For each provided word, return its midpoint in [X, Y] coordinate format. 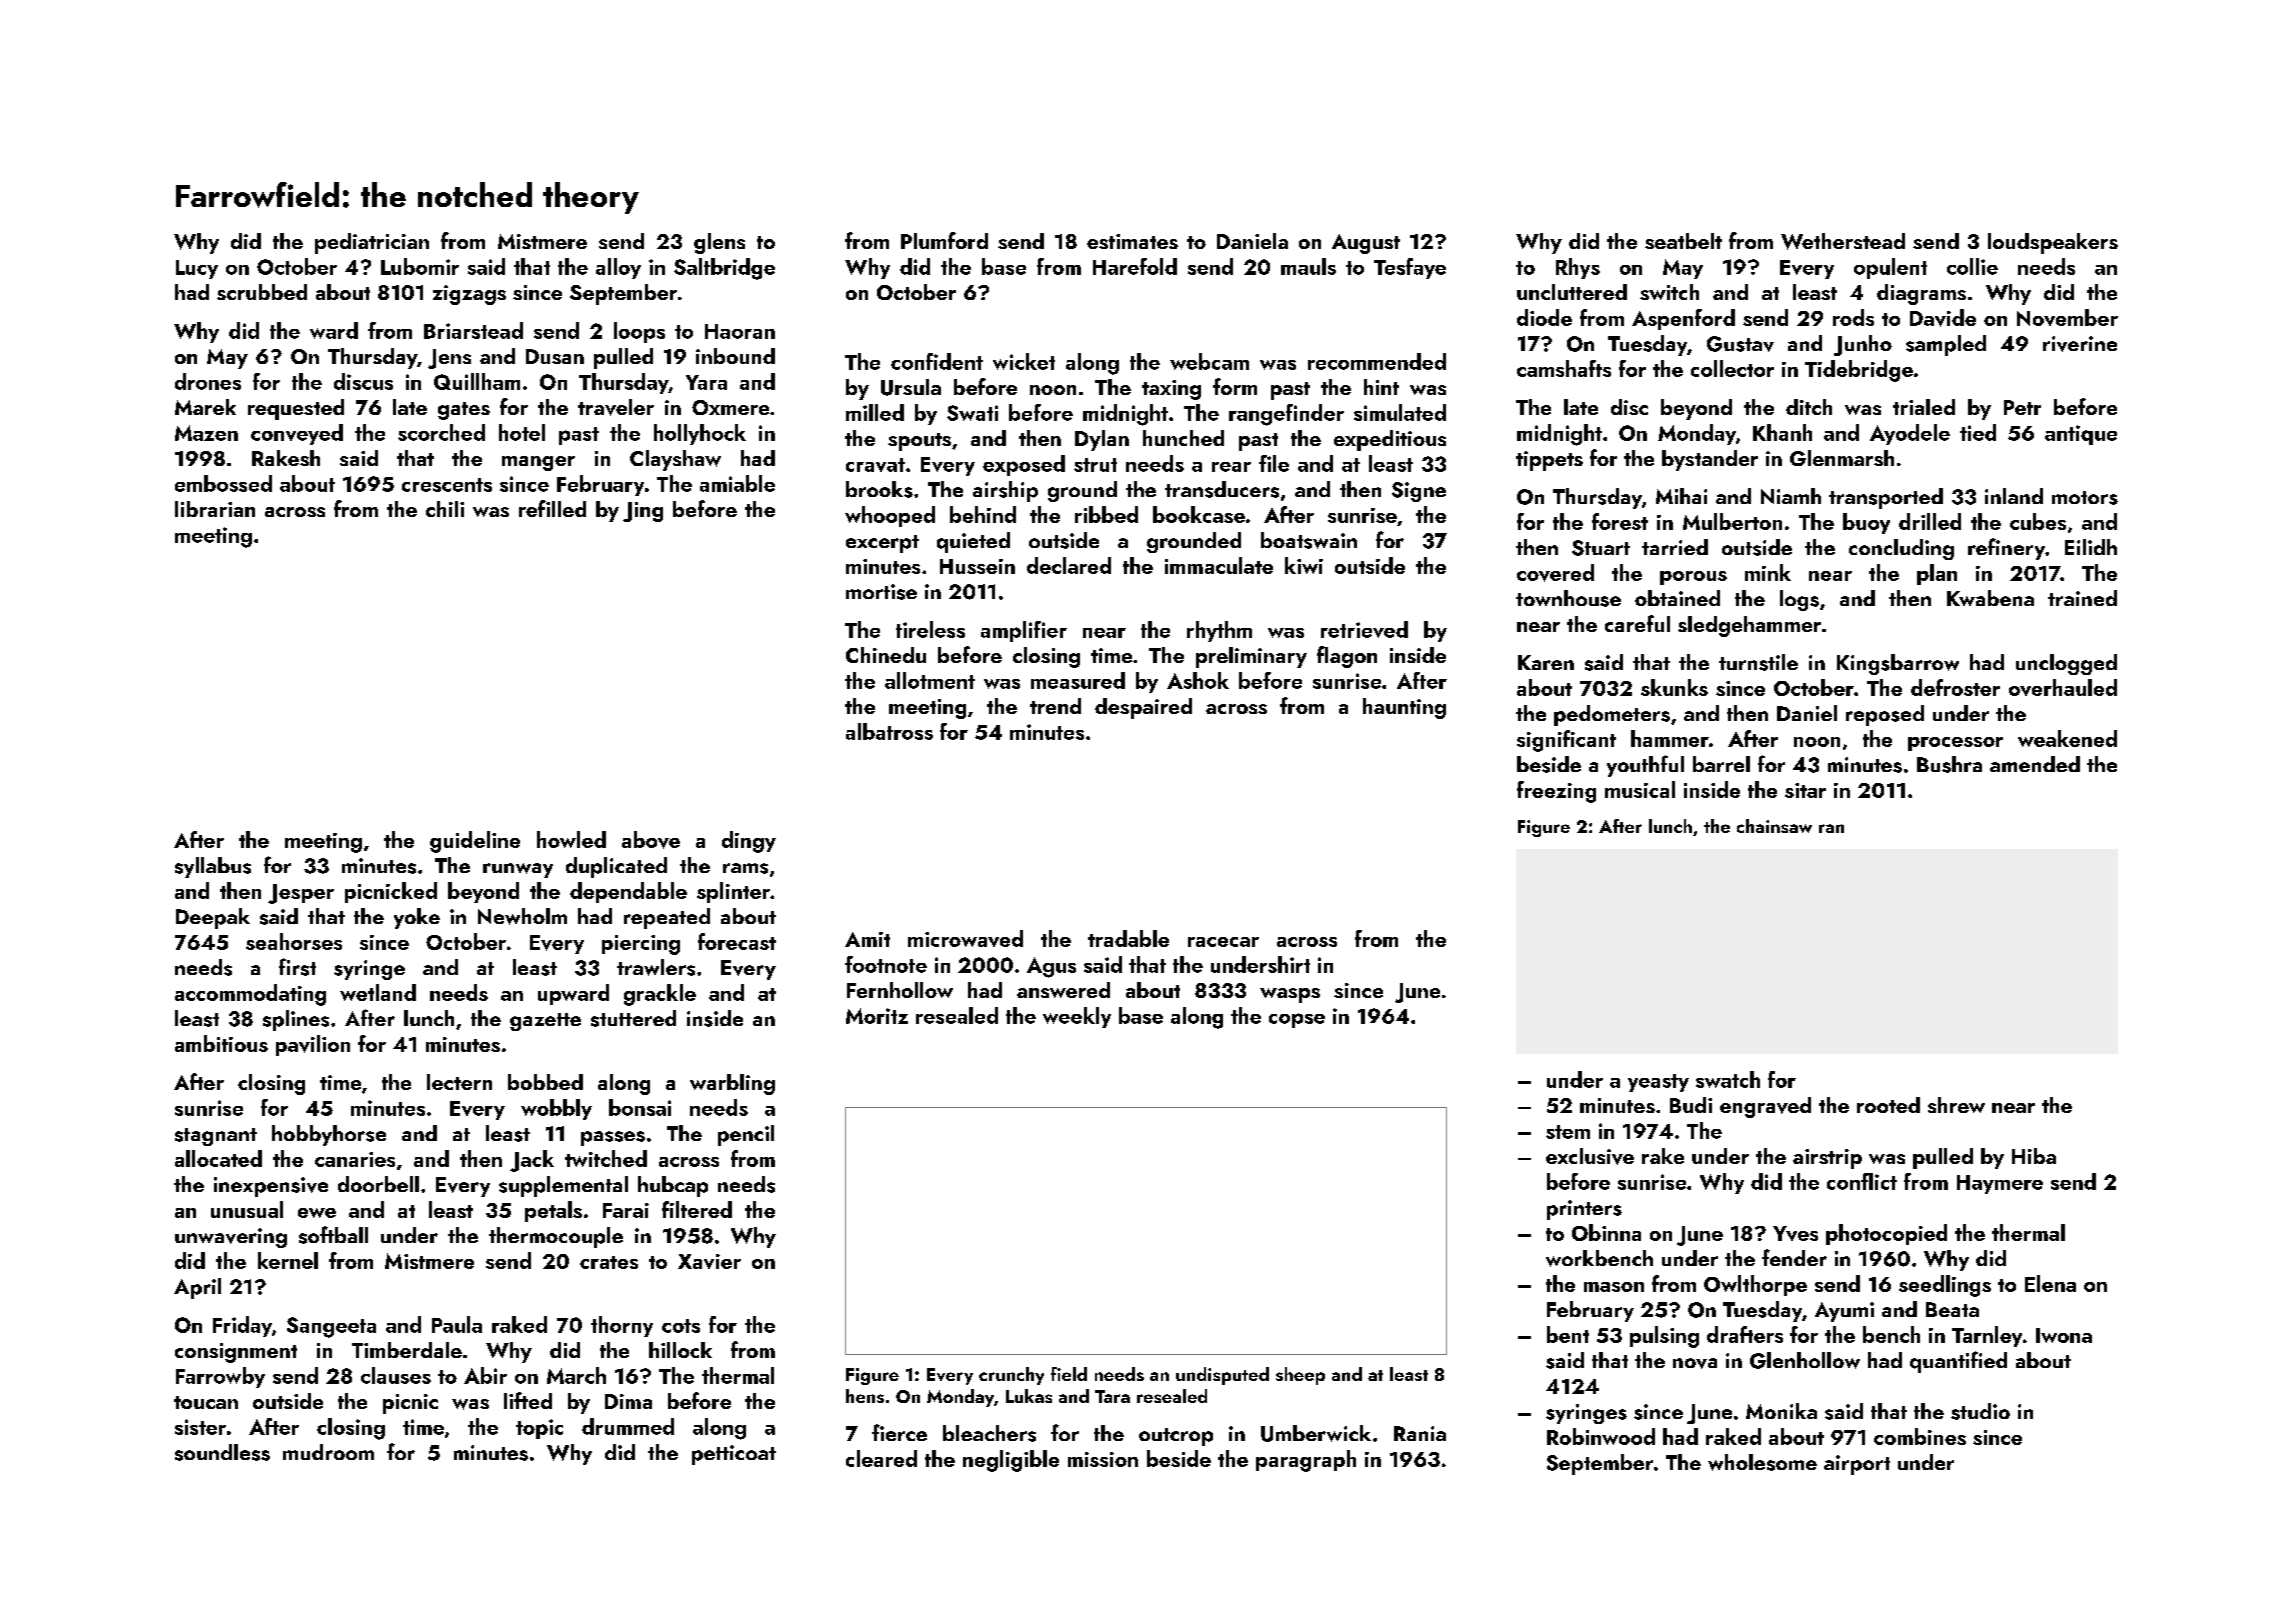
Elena [2050, 1283]
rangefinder [1286, 415]
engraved [1765, 1107]
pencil [746, 1135]
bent [1568, 1334]
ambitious [221, 1043]
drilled [1930, 521]
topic [539, 1429]
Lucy [197, 269]
